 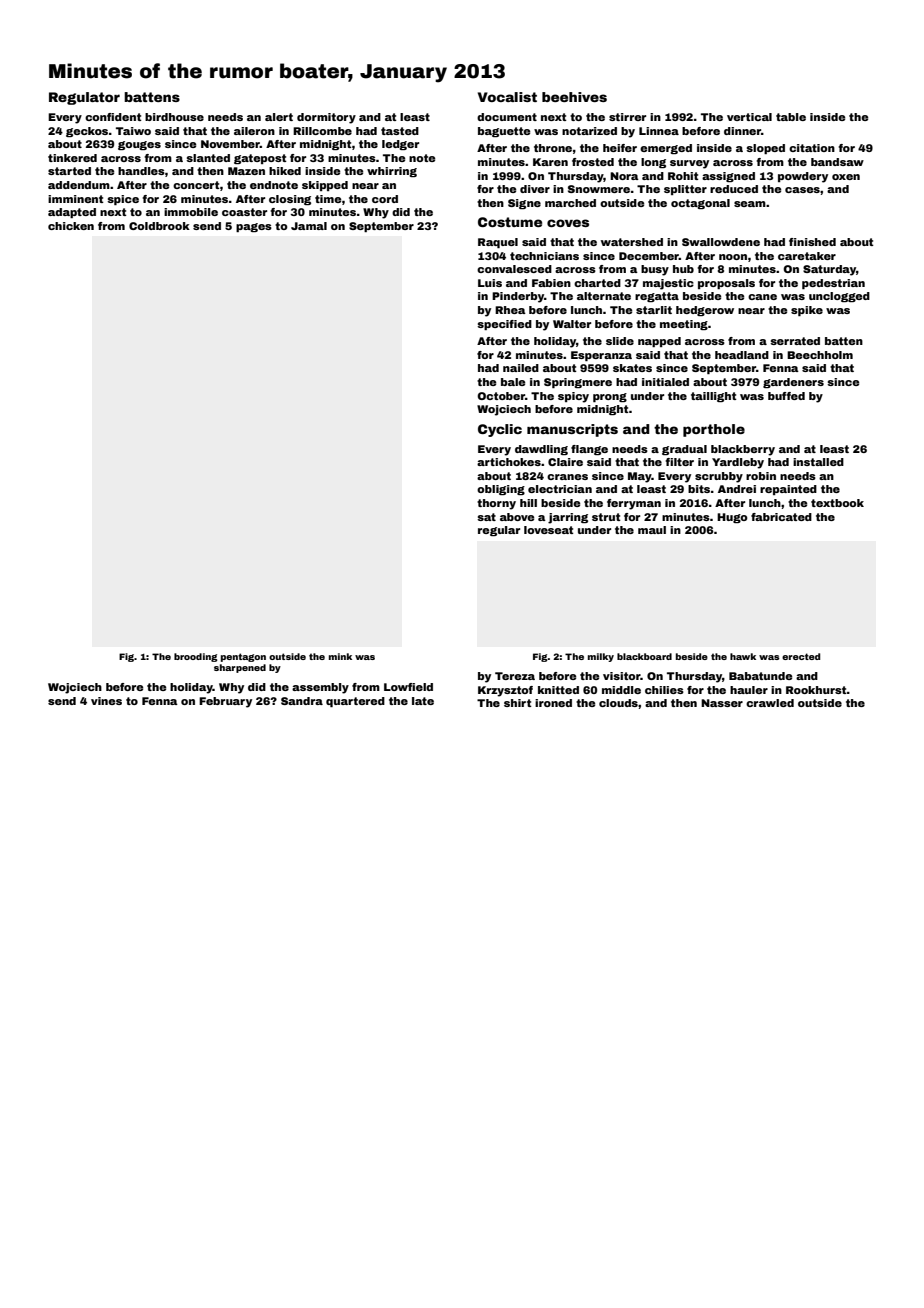 What do you see at coordinates (786, 396) in the image?
I see `buffed` at bounding box center [786, 396].
